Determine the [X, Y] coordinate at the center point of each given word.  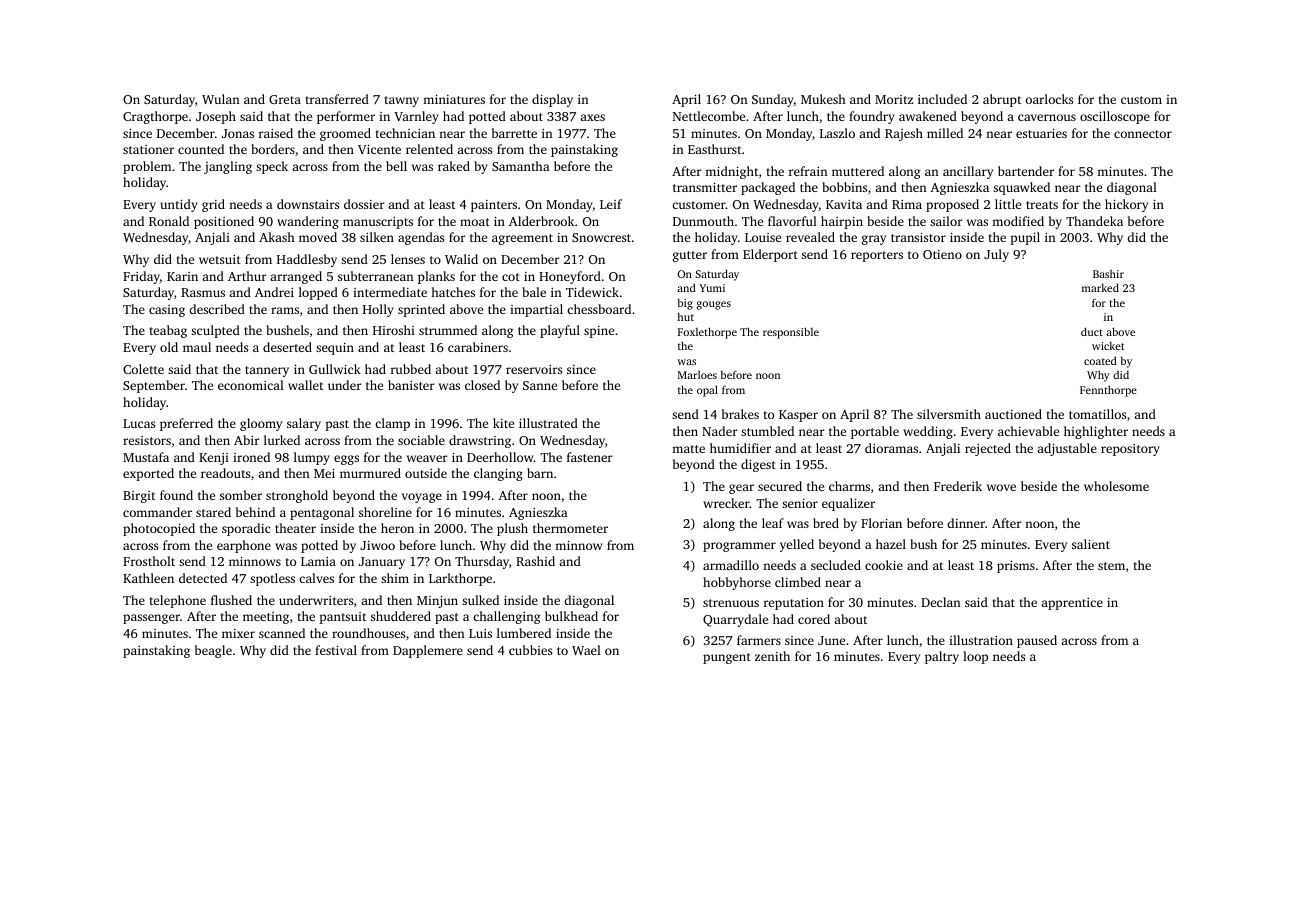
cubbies [530, 650]
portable [875, 432]
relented [429, 149]
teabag [168, 331]
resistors [147, 440]
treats [1042, 205]
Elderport [770, 255]
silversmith [949, 414]
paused [1037, 641]
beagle [213, 651]
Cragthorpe [155, 117]
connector [1143, 134]
